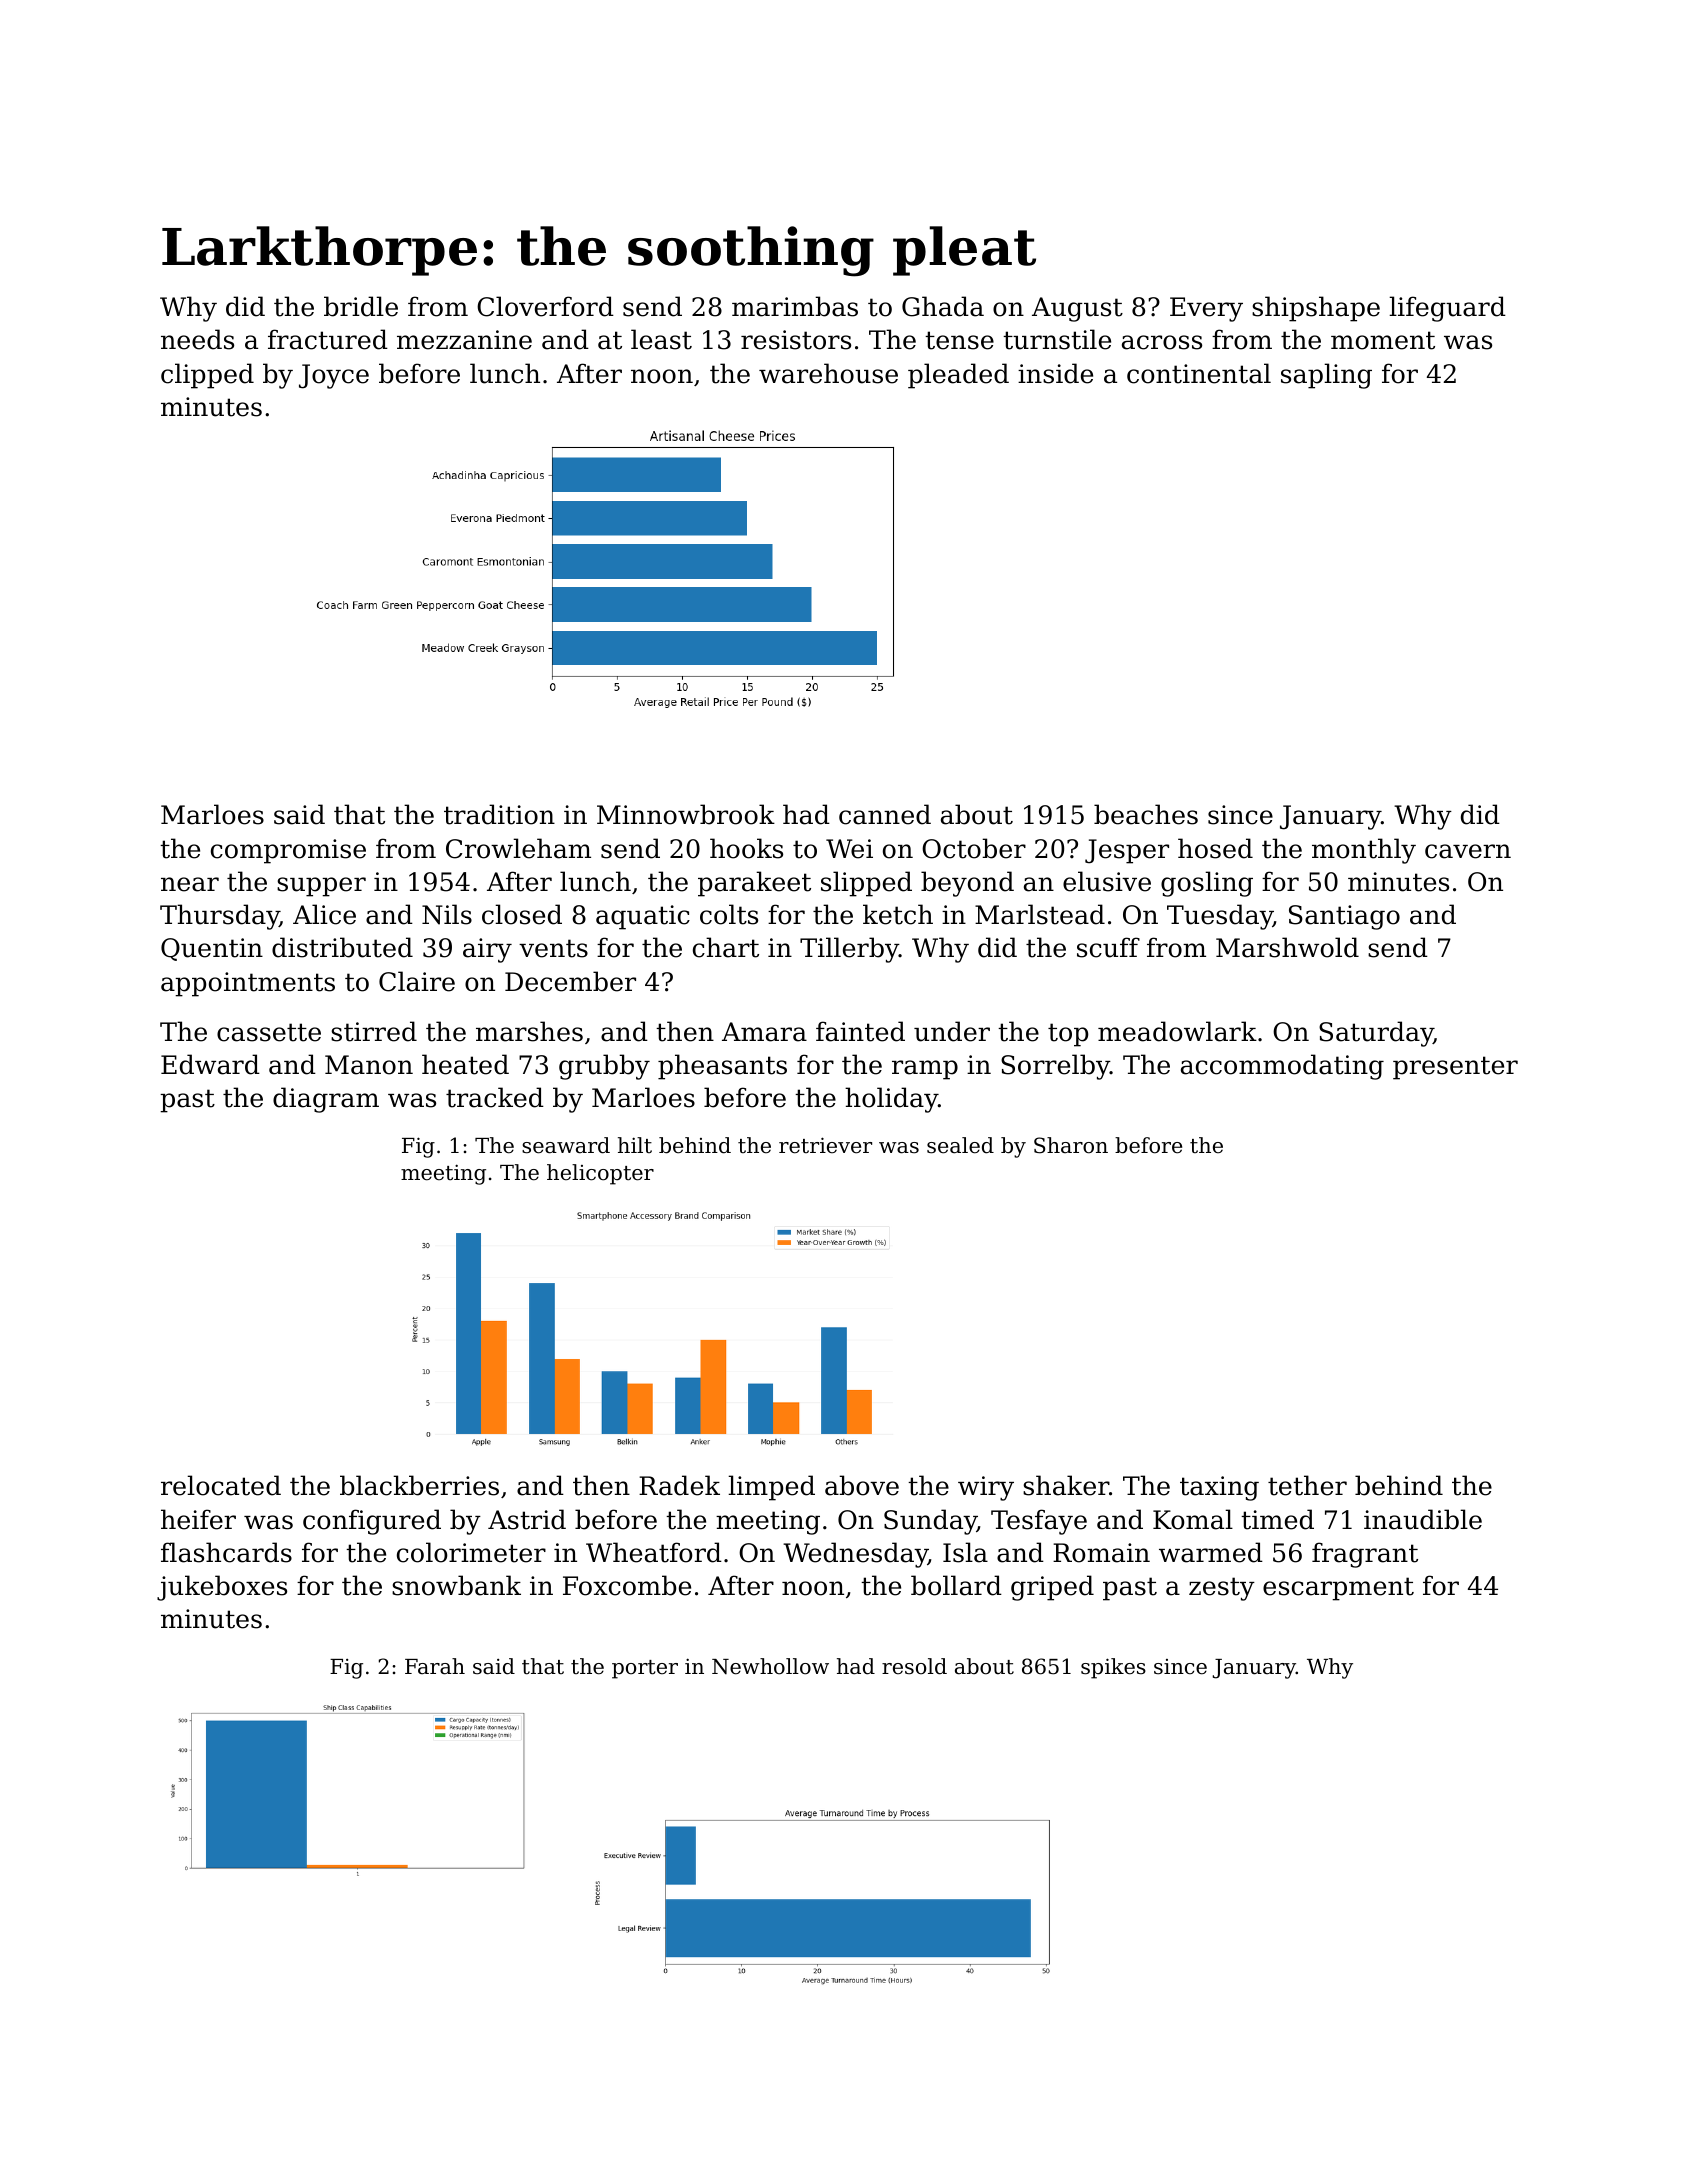 Image resolution: width=1683 pixels, height=2178 pixels. Describe the element at coordinates (795, 306) in the image. I see `marimbas` at that location.
